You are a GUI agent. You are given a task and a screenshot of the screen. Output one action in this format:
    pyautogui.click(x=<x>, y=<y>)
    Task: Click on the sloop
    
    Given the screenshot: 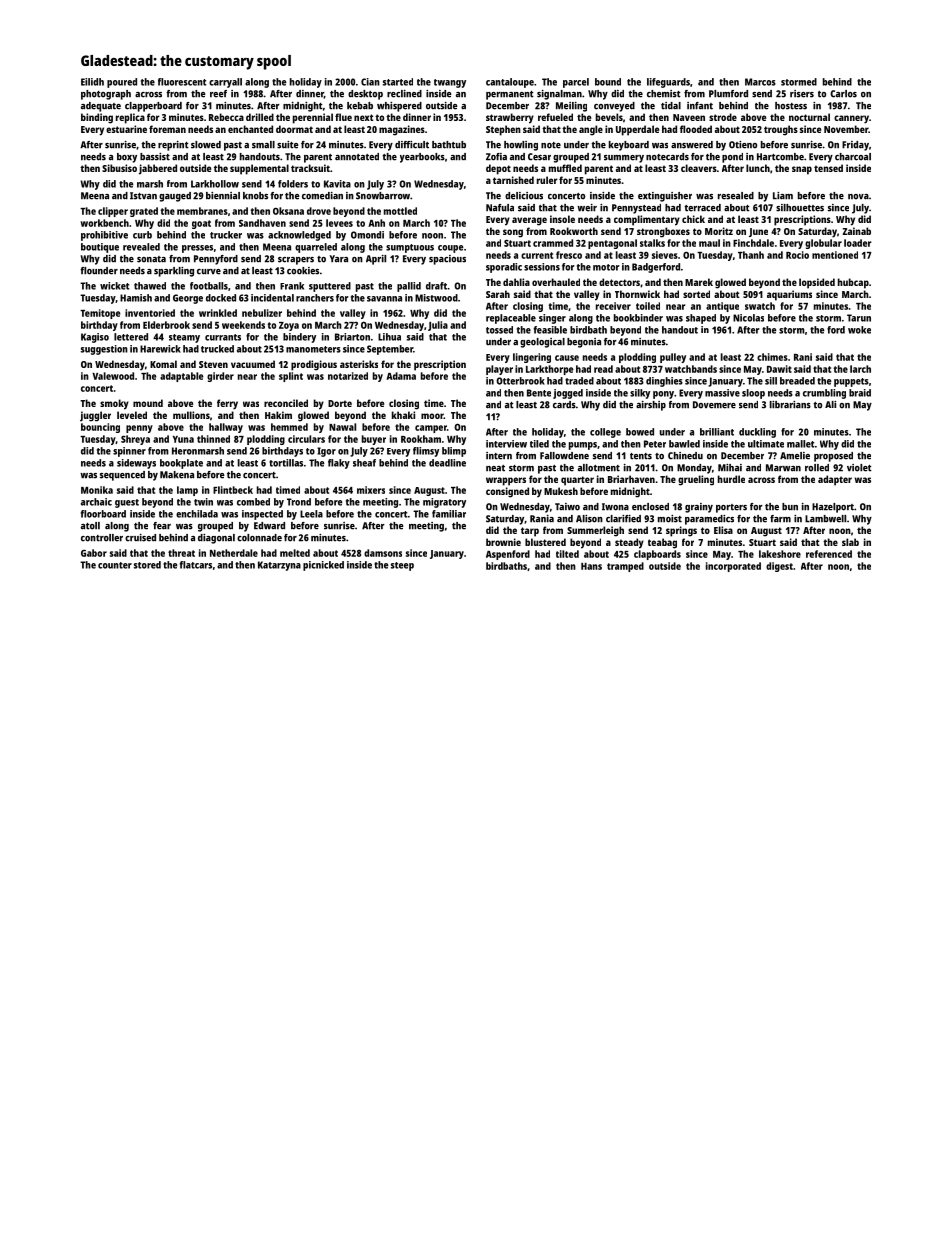 What is the action you would take?
    pyautogui.click(x=753, y=394)
